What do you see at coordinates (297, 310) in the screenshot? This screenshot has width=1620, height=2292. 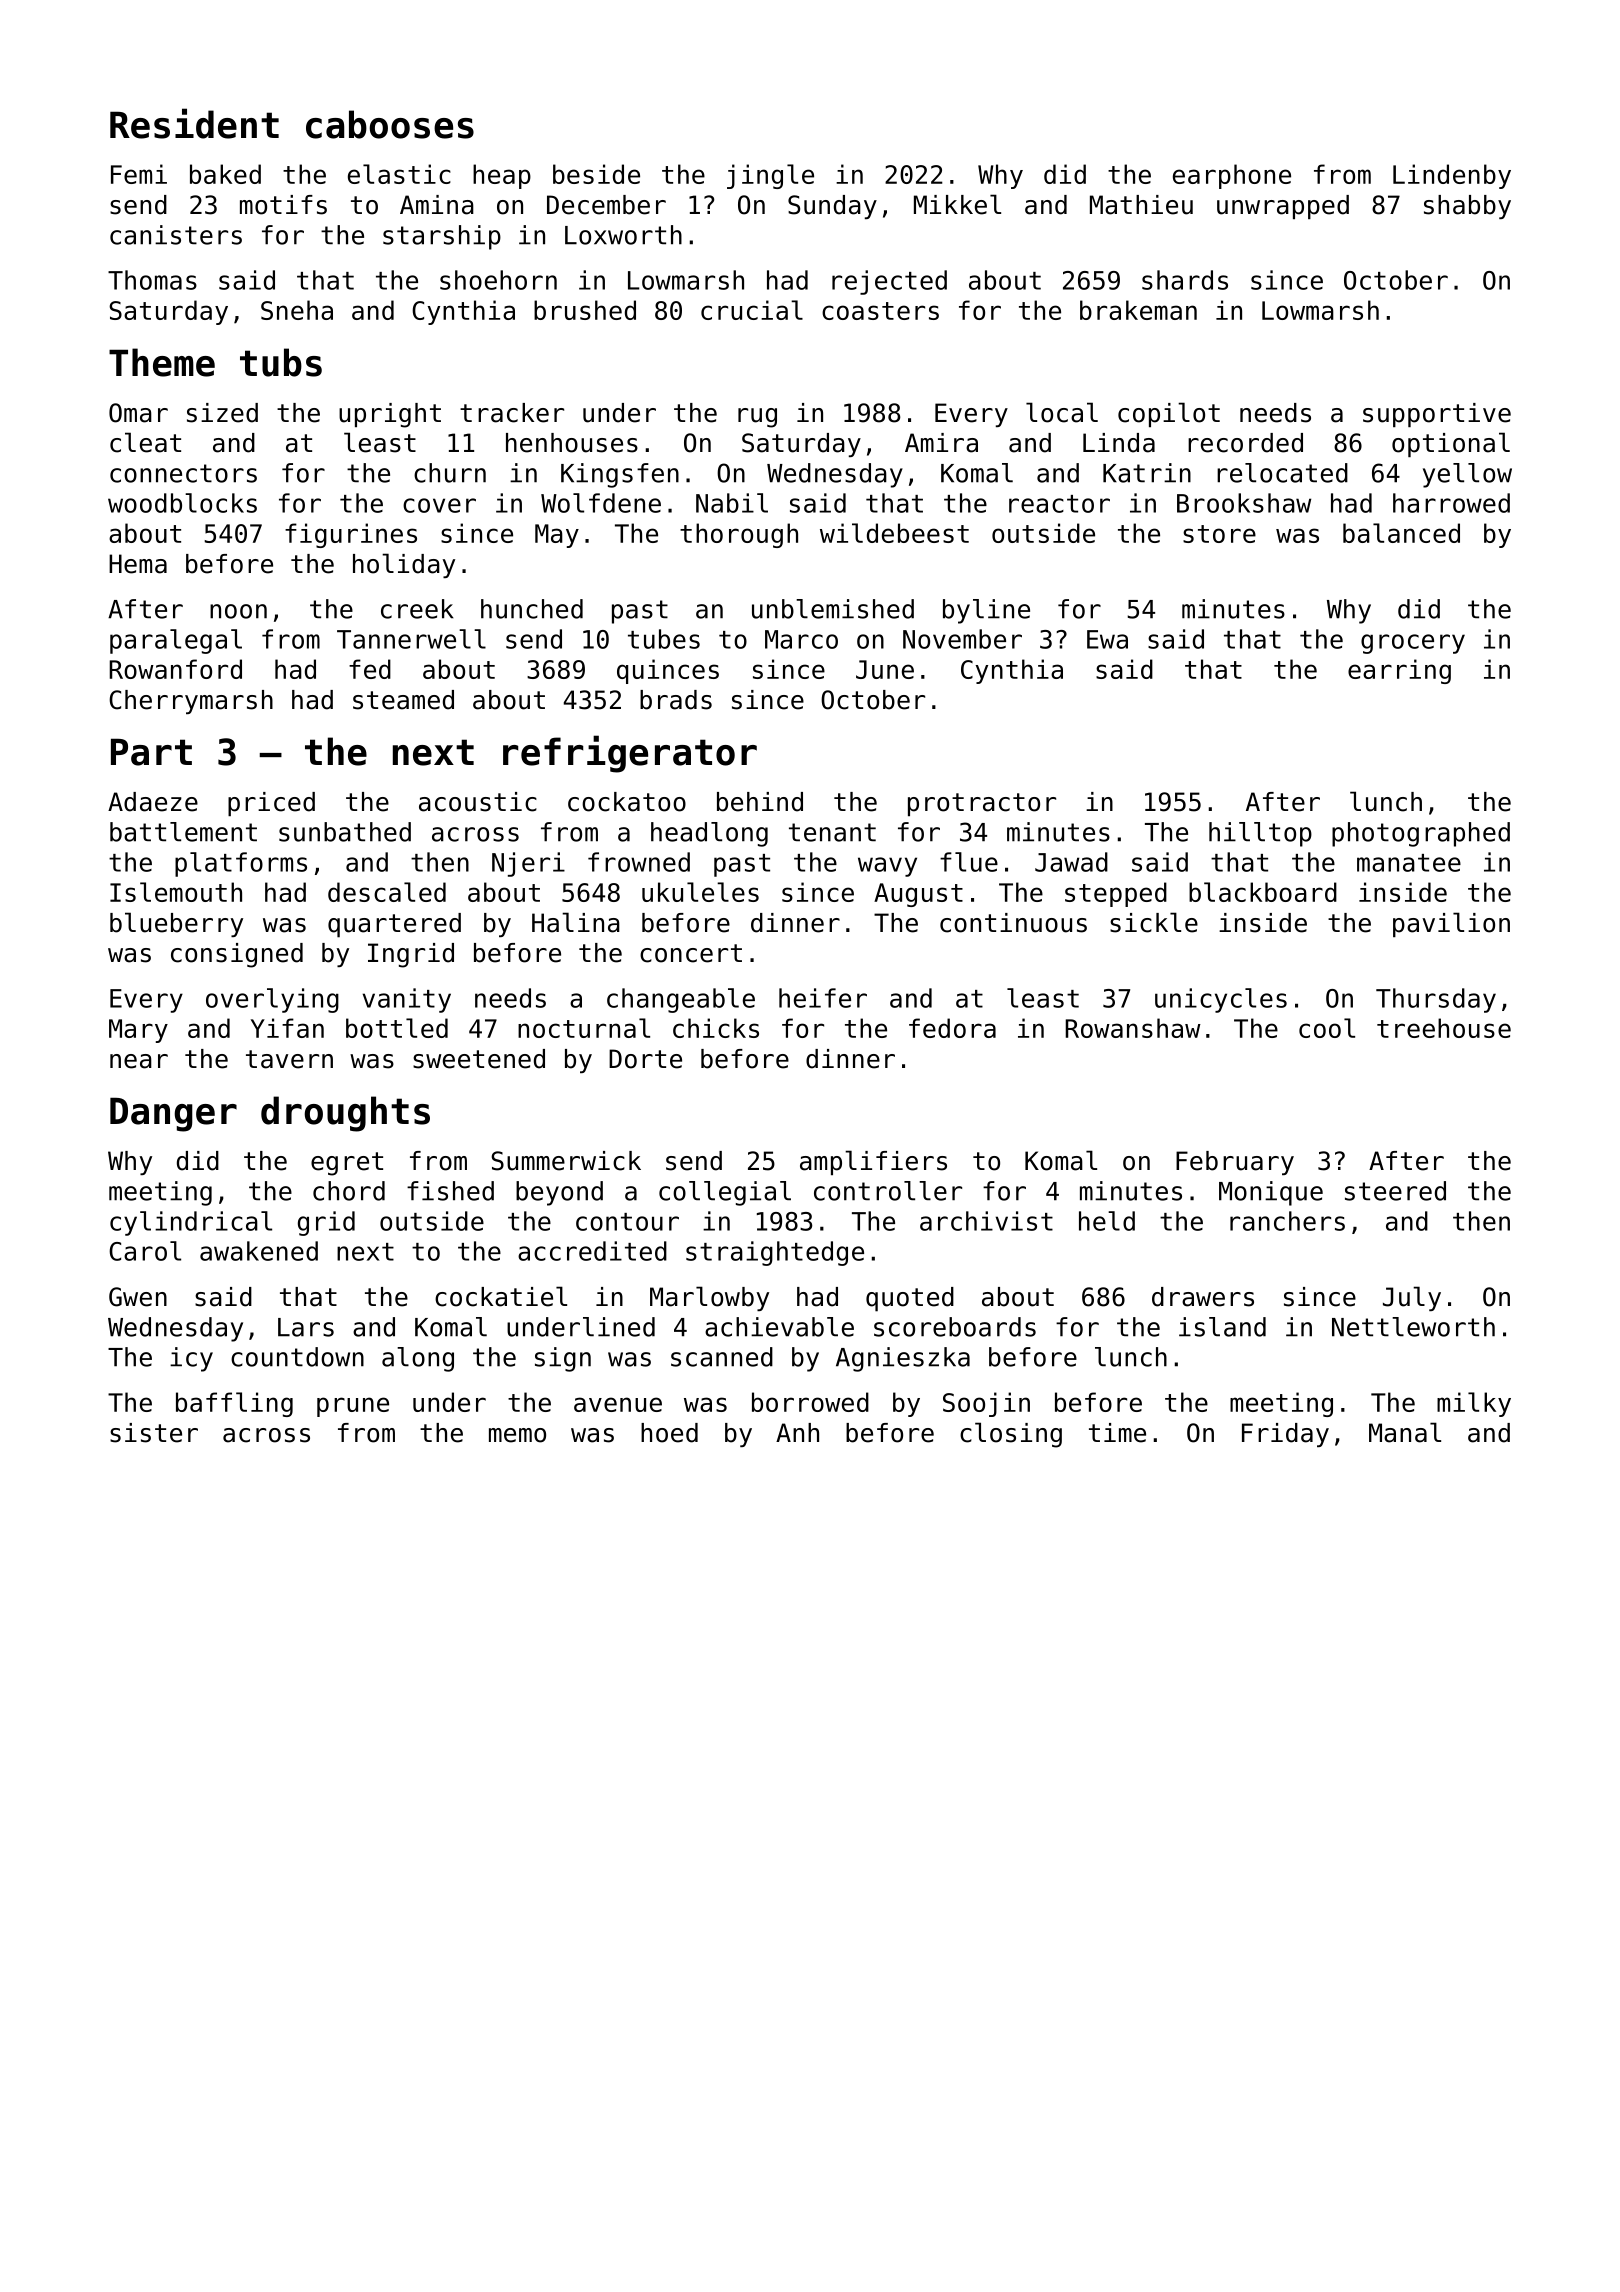 I see `Sneha` at bounding box center [297, 310].
